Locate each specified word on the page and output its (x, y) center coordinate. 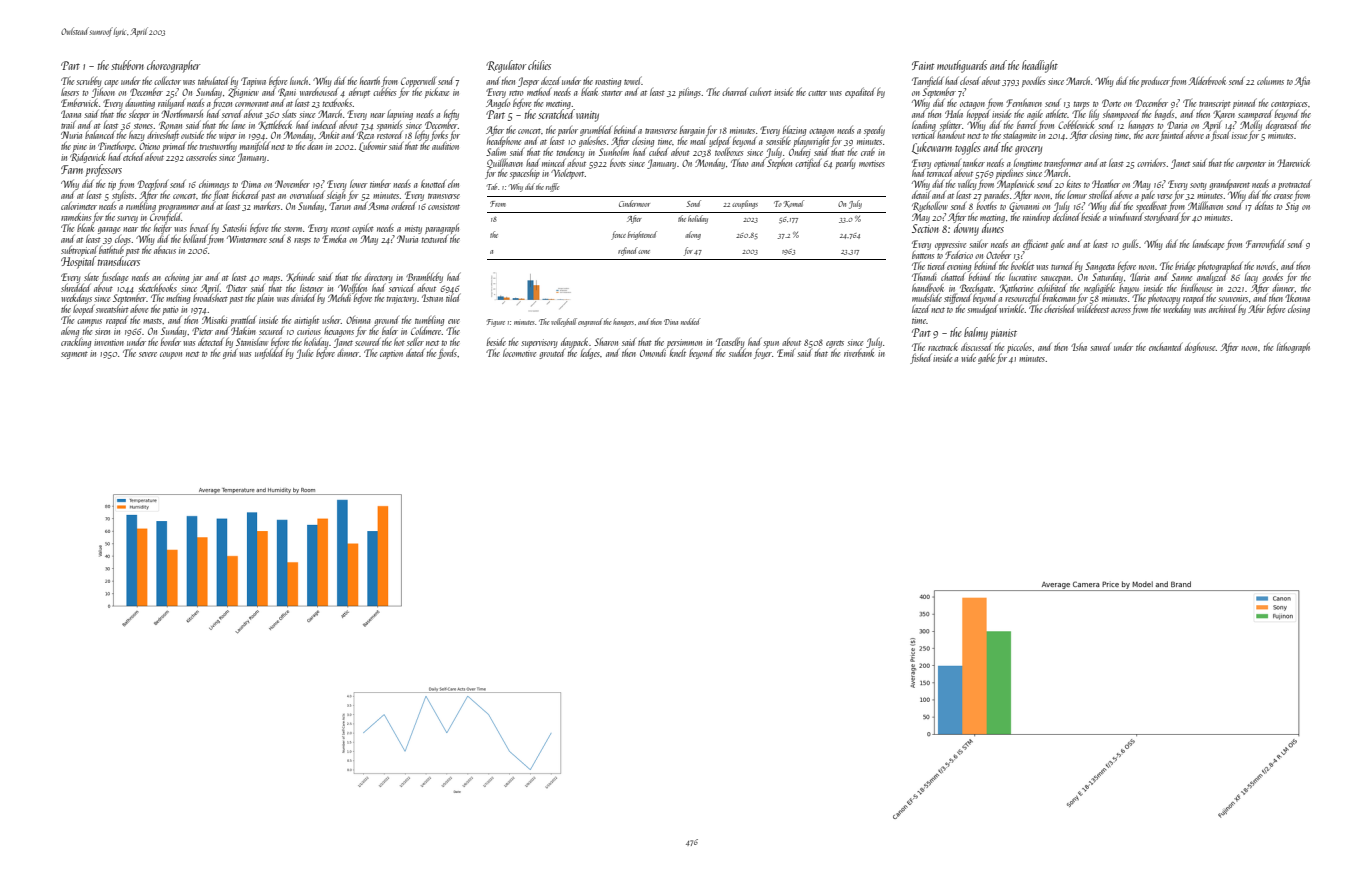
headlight (1040, 66)
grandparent (1229, 185)
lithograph (1293, 347)
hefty (451, 114)
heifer (163, 228)
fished (920, 358)
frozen (222, 104)
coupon (171, 355)
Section (925, 228)
